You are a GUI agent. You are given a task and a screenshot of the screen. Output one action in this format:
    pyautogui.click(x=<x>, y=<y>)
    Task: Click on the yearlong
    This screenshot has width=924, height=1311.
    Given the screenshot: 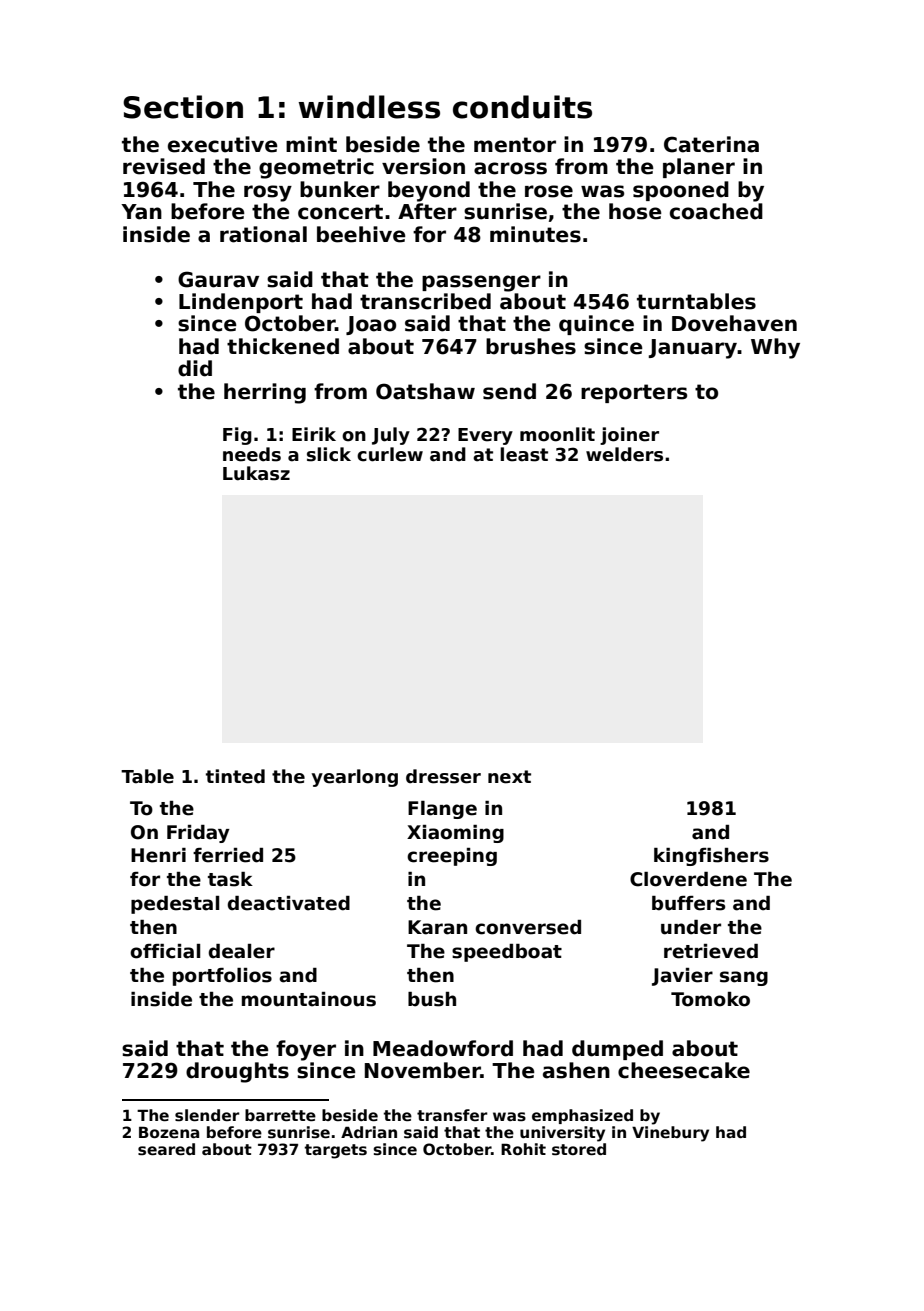 What is the action you would take?
    pyautogui.click(x=354, y=778)
